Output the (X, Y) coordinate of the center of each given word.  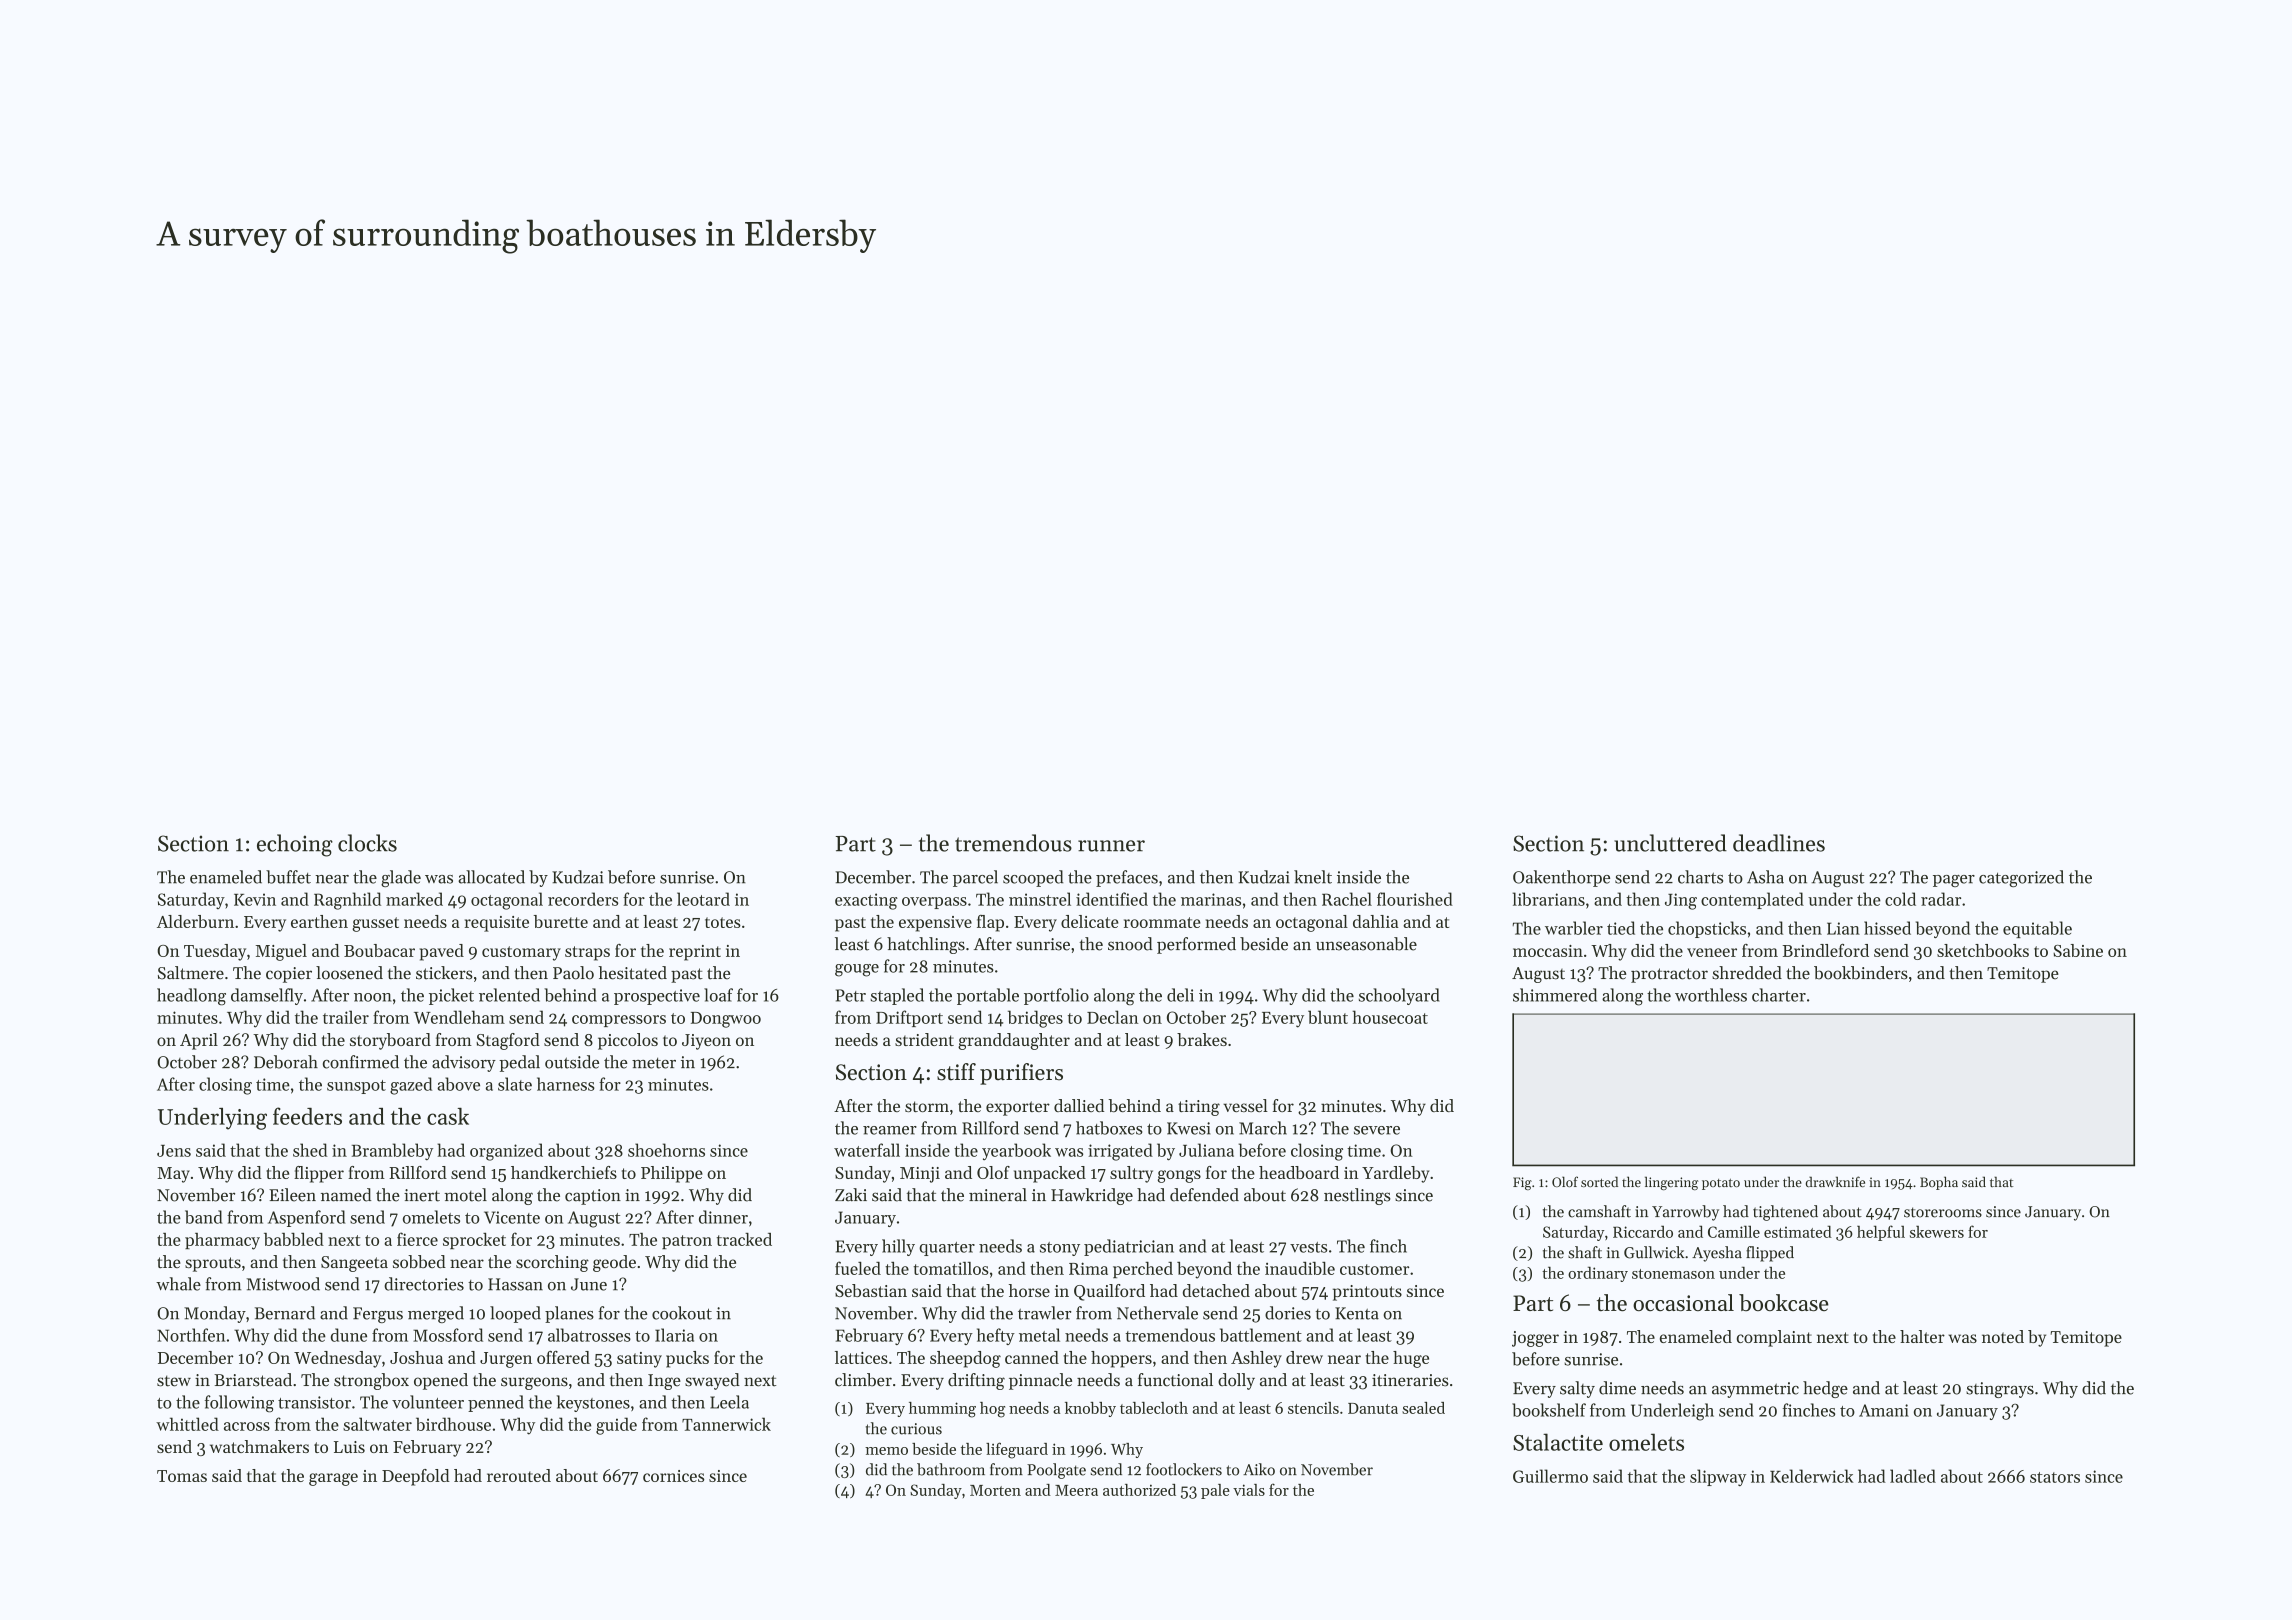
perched (1143, 1270)
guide (616, 1426)
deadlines (1779, 843)
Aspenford (306, 1218)
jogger (1535, 1339)
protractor (1669, 975)
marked (414, 899)
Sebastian (871, 1290)
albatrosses (589, 1335)
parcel (975, 878)
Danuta (1373, 1408)
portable (988, 996)
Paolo (573, 973)
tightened (1785, 1213)
